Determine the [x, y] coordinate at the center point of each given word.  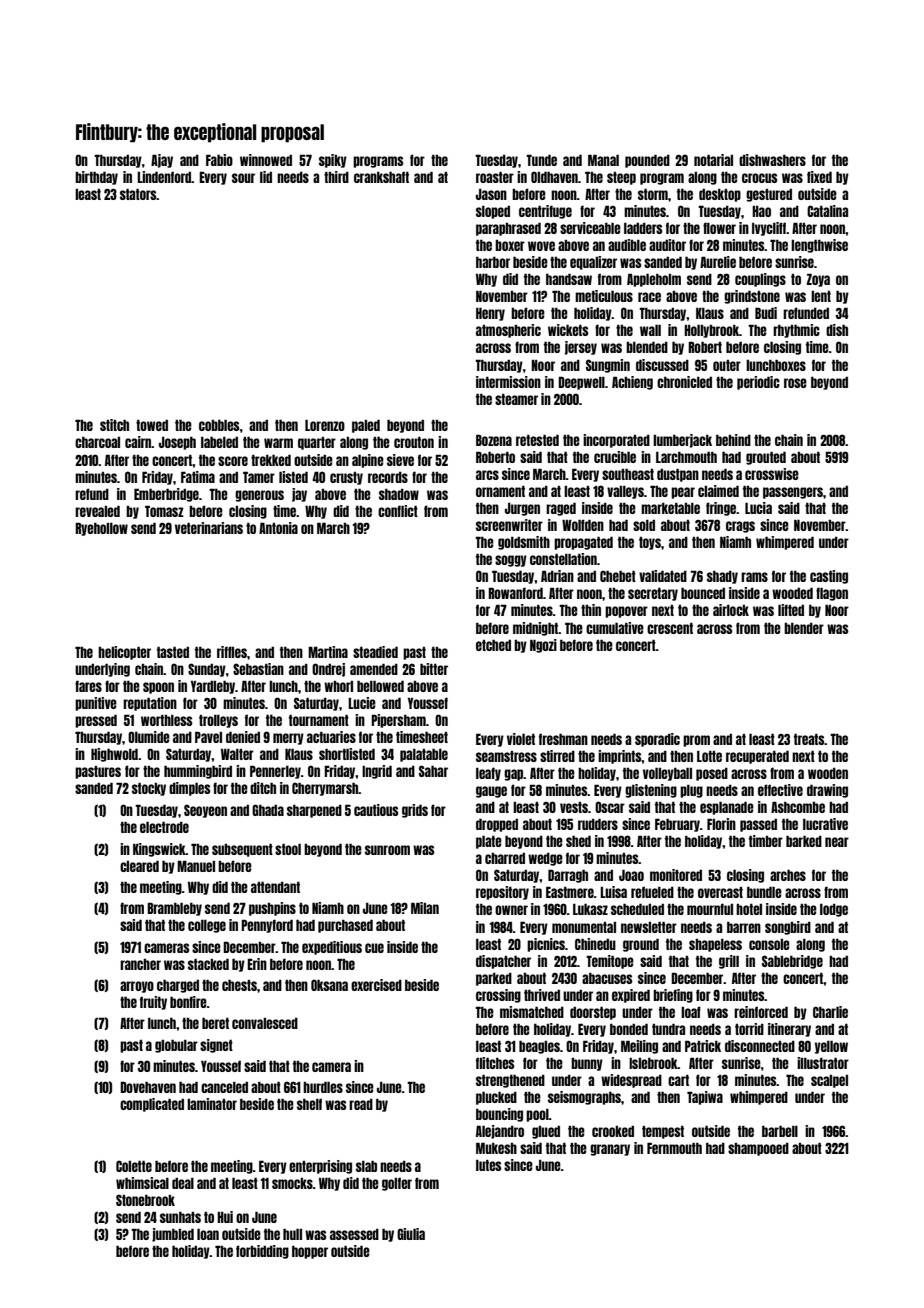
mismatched [532, 1012]
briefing [673, 996]
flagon [832, 594]
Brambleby [174, 909]
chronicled [684, 382]
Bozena [494, 440]
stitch [114, 425]
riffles [232, 652]
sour [243, 178]
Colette [134, 1166]
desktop [720, 195]
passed [758, 825]
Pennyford [267, 926]
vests [574, 807]
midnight [535, 629]
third [336, 177]
